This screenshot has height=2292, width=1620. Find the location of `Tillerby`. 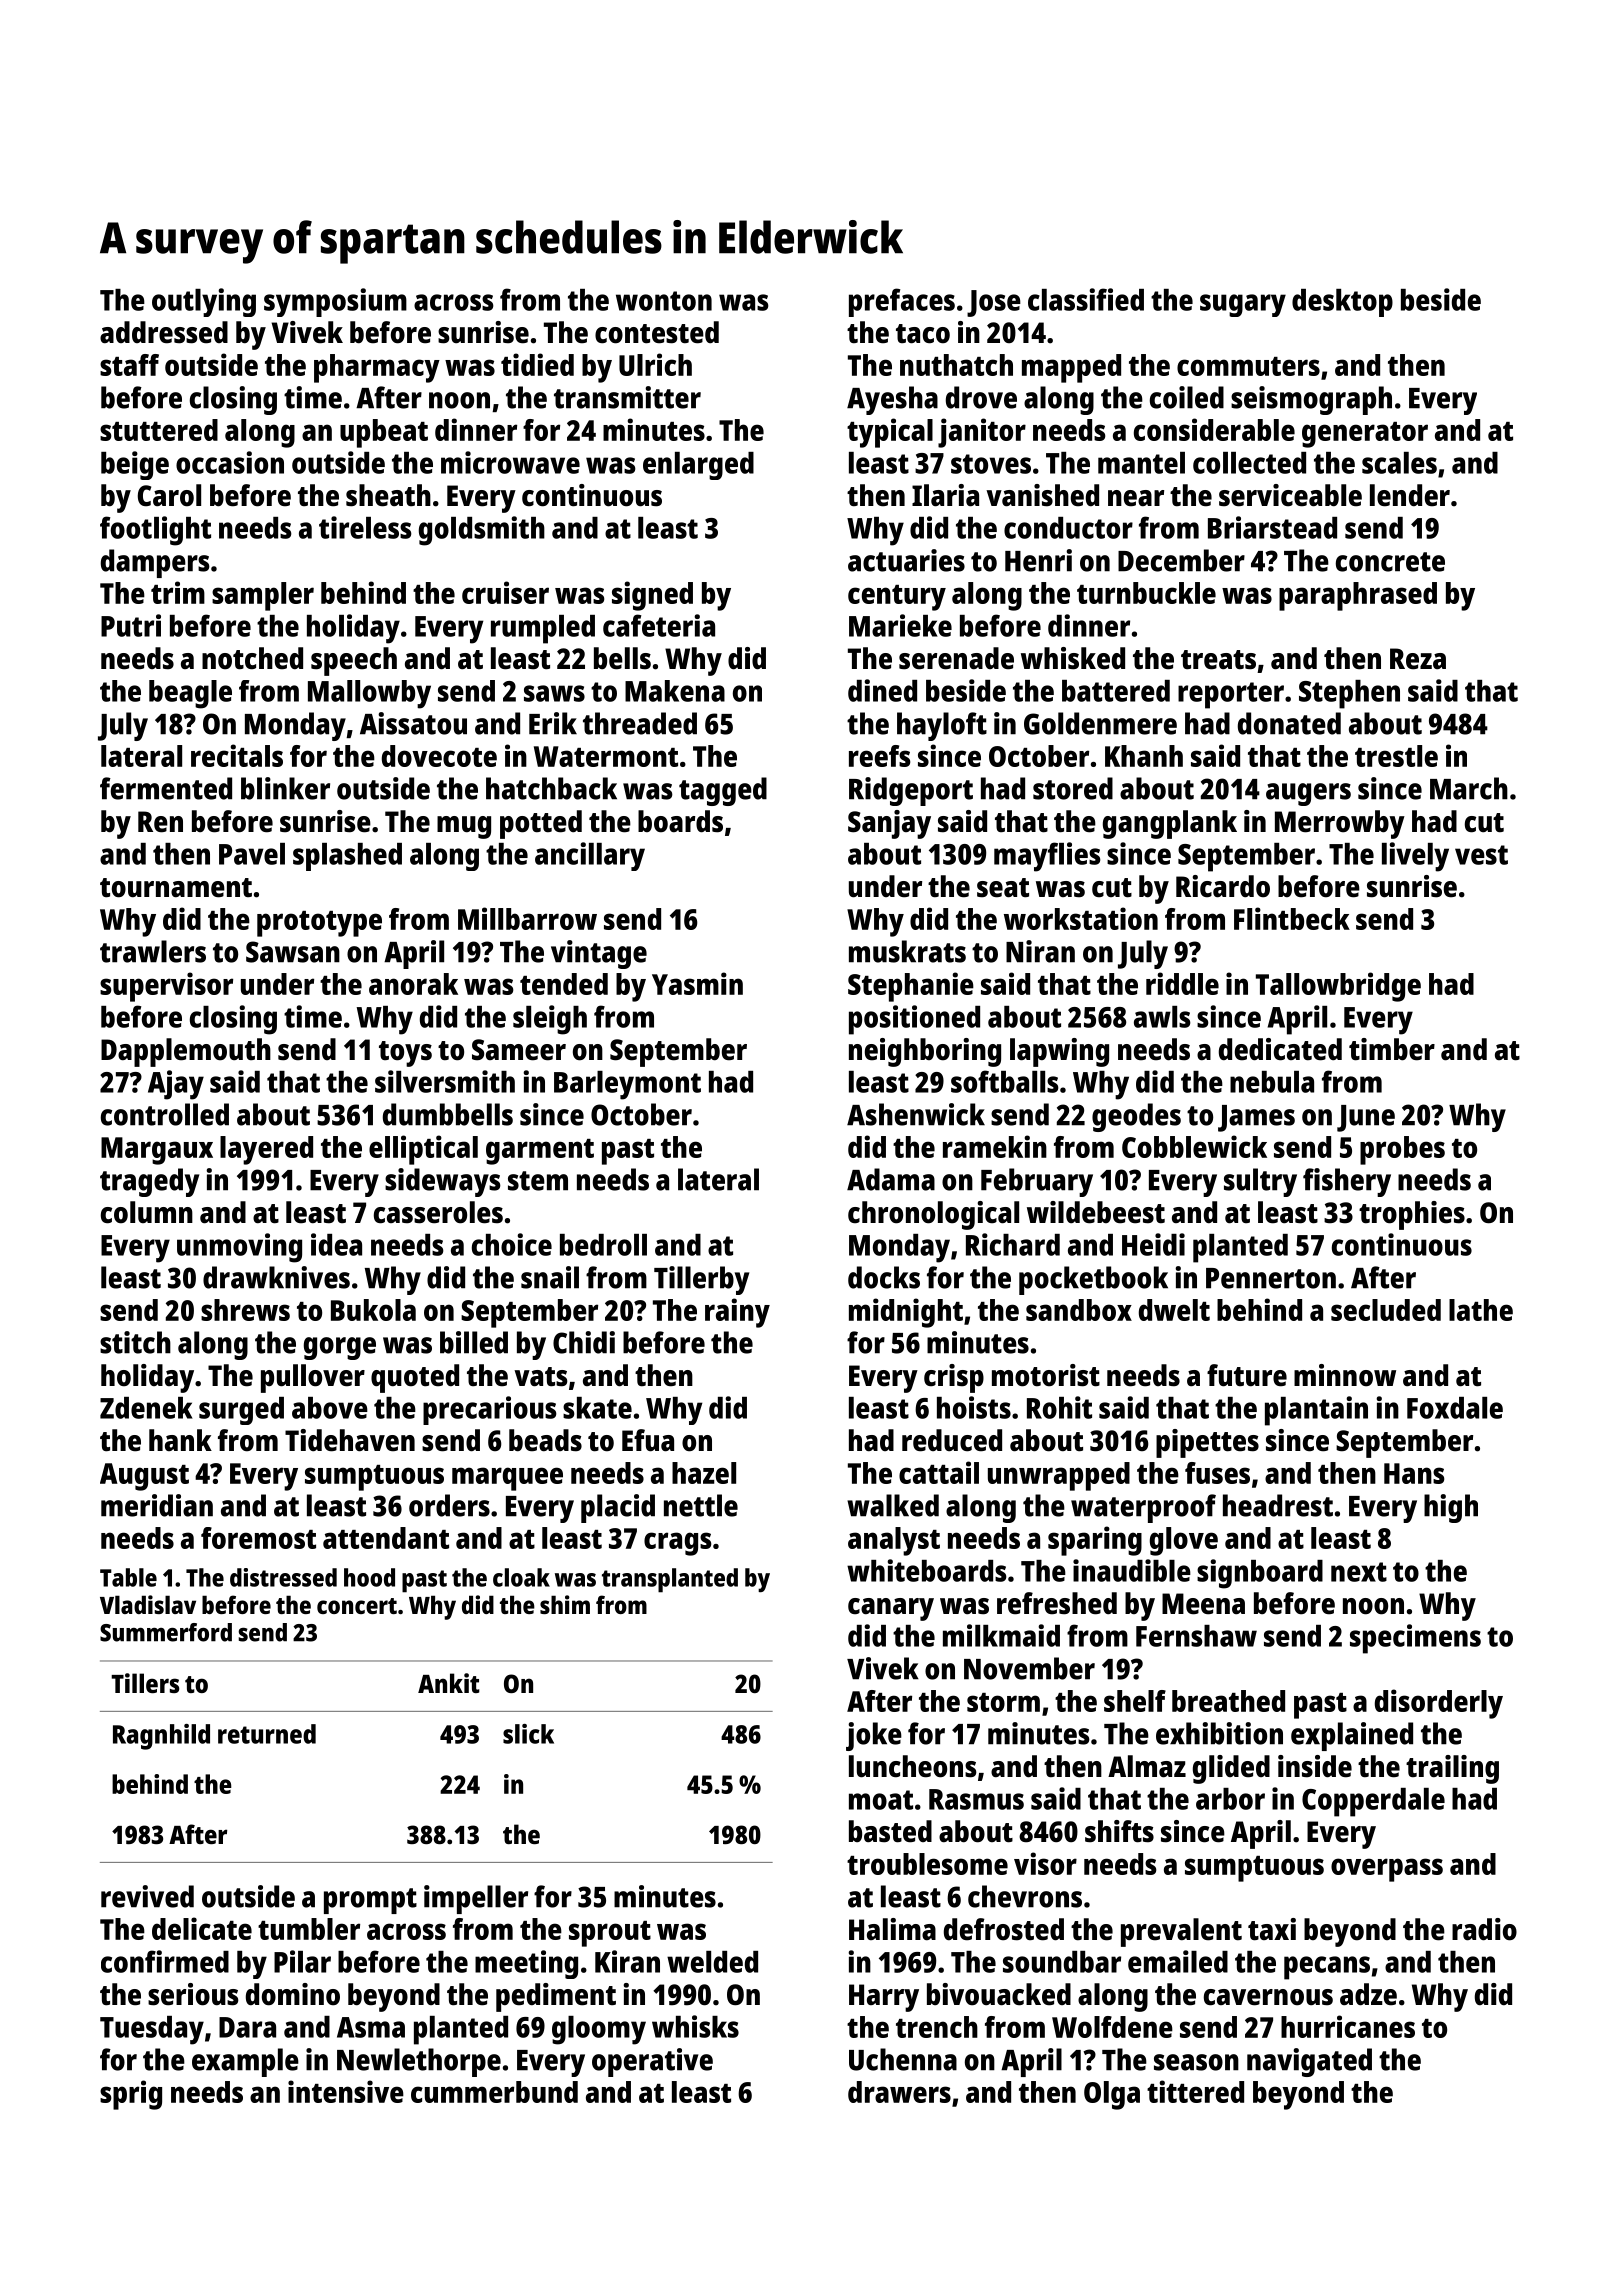

Tillerby is located at coordinates (701, 1280).
